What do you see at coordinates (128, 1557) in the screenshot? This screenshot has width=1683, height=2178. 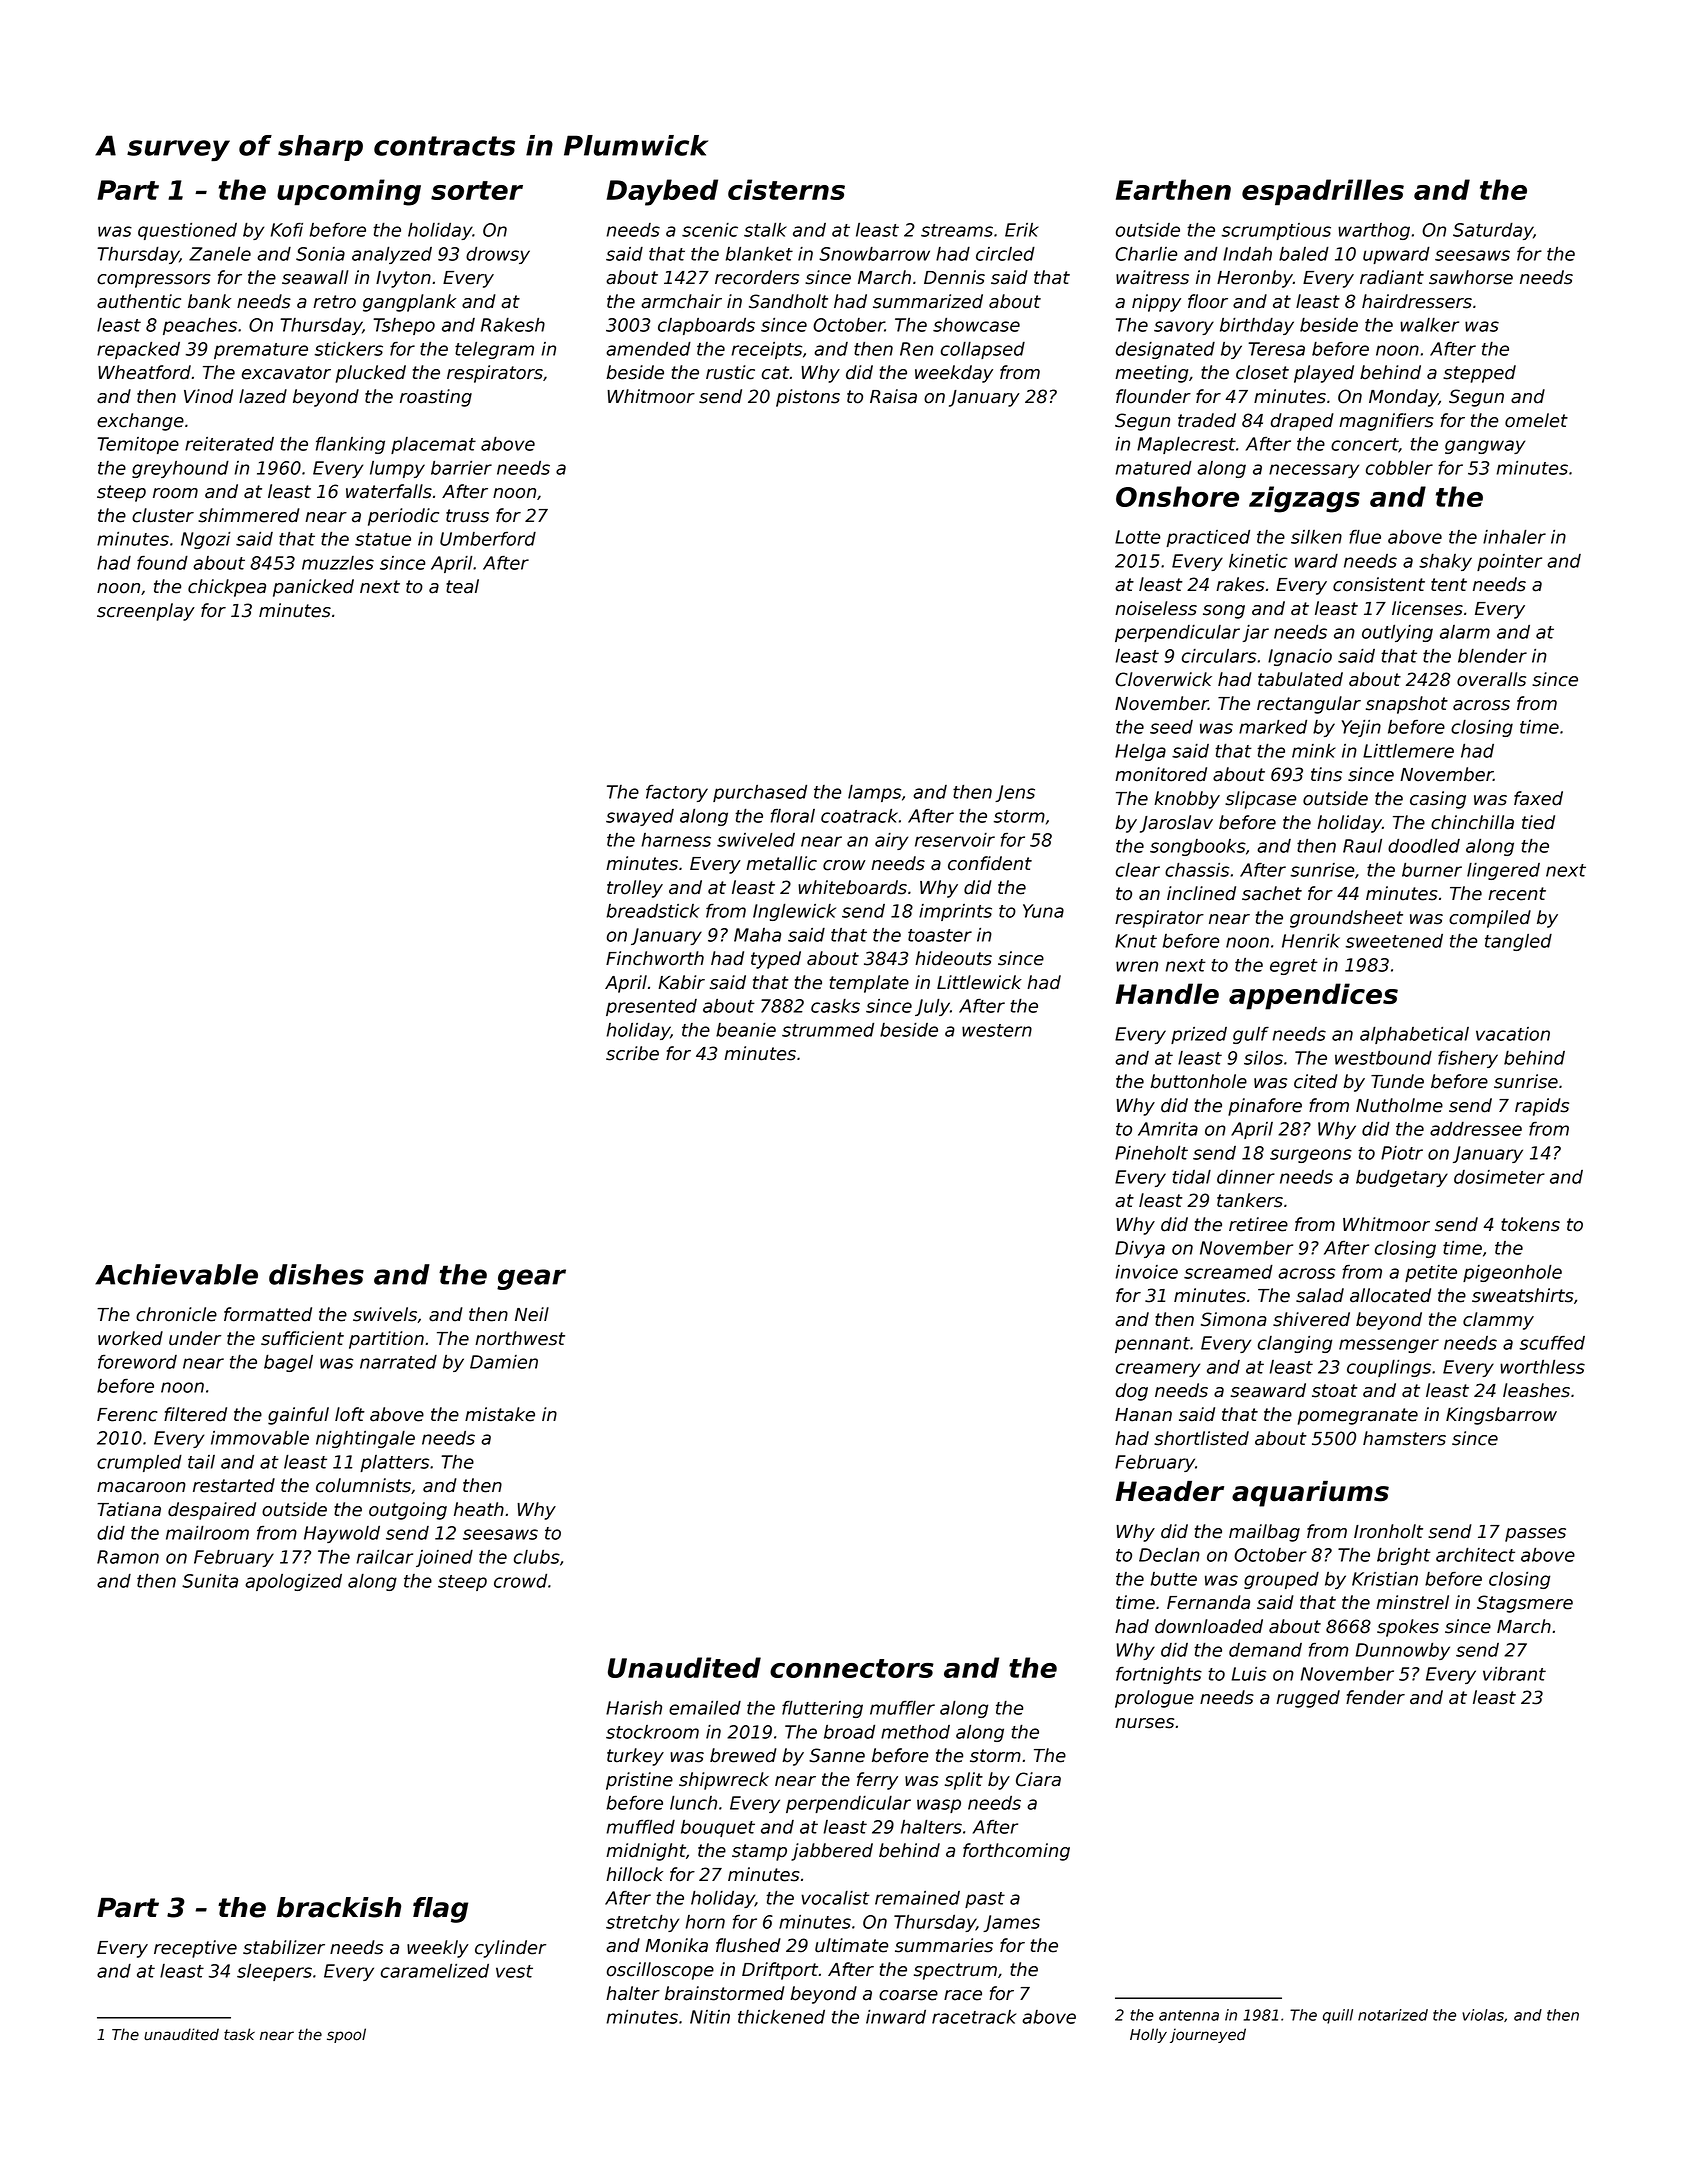 I see `Ramon` at bounding box center [128, 1557].
